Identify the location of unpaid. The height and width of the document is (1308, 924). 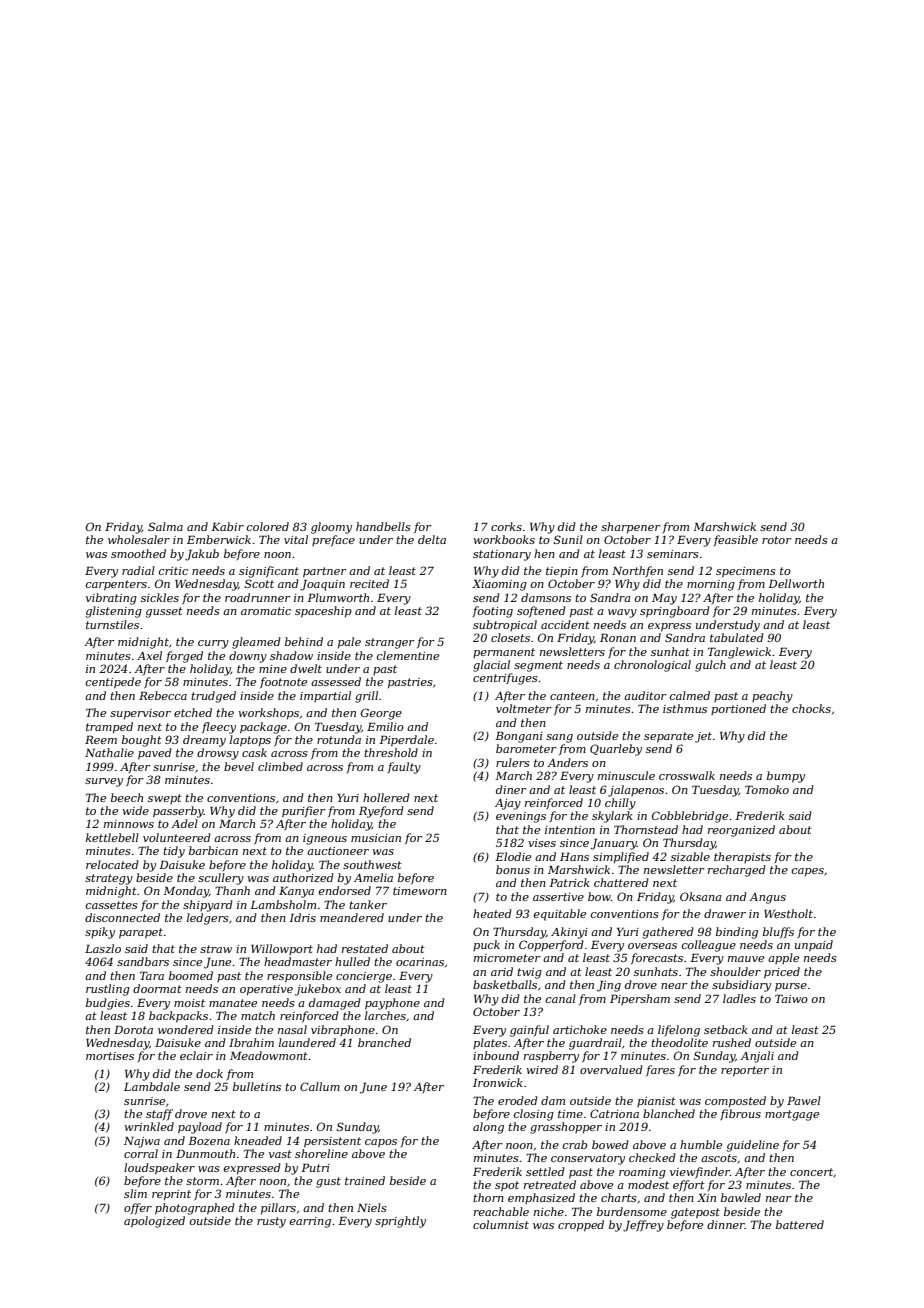
(814, 946).
